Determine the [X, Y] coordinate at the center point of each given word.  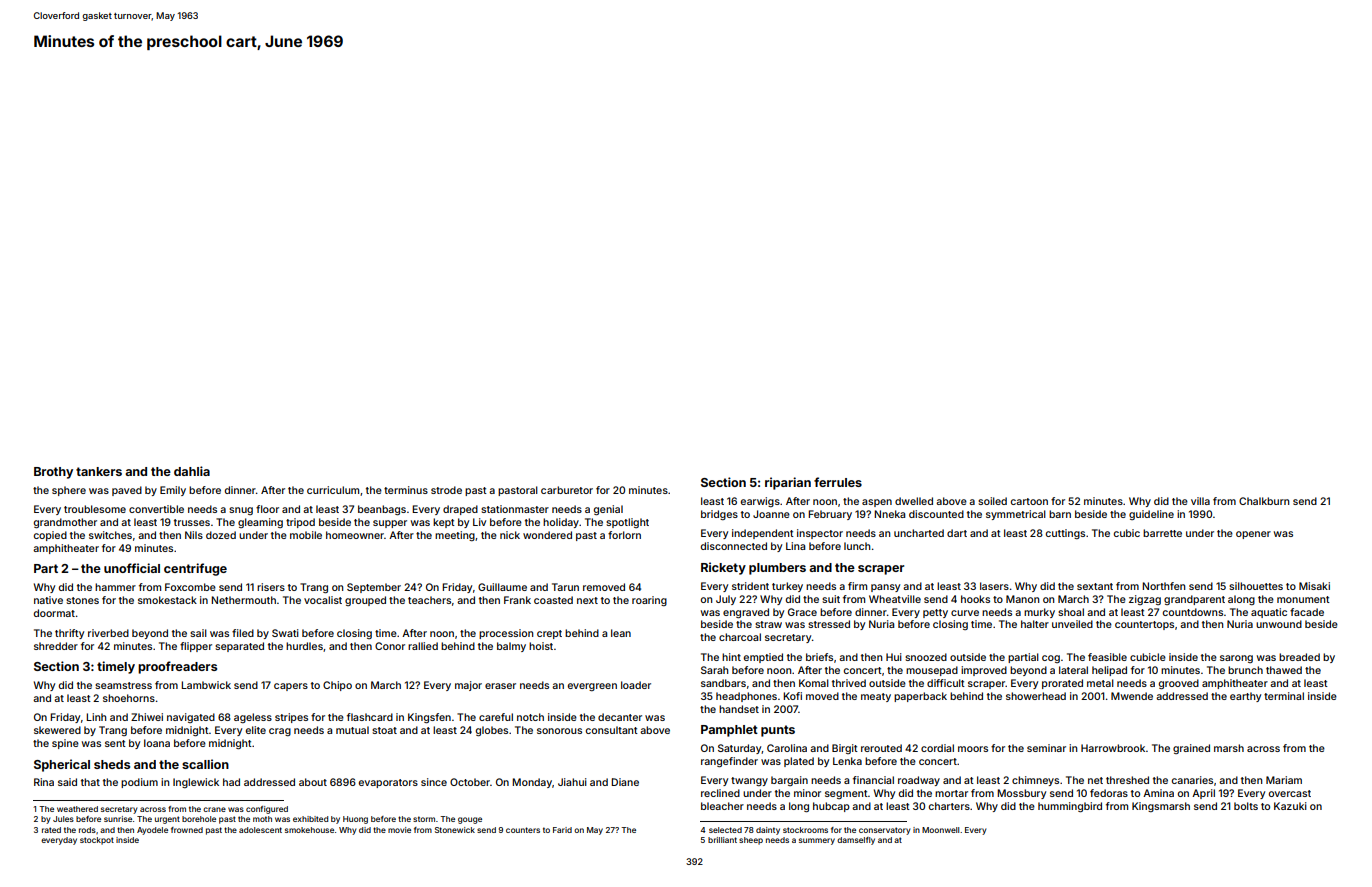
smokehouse [309, 830]
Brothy [53, 473]
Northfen [1163, 586]
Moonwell [940, 830]
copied [50, 536]
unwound [1279, 624]
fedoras [1109, 793]
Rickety [723, 568]
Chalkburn [1264, 501]
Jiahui [572, 782]
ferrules [838, 482]
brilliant [722, 840]
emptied [763, 658]
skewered [57, 730]
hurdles [304, 646]
